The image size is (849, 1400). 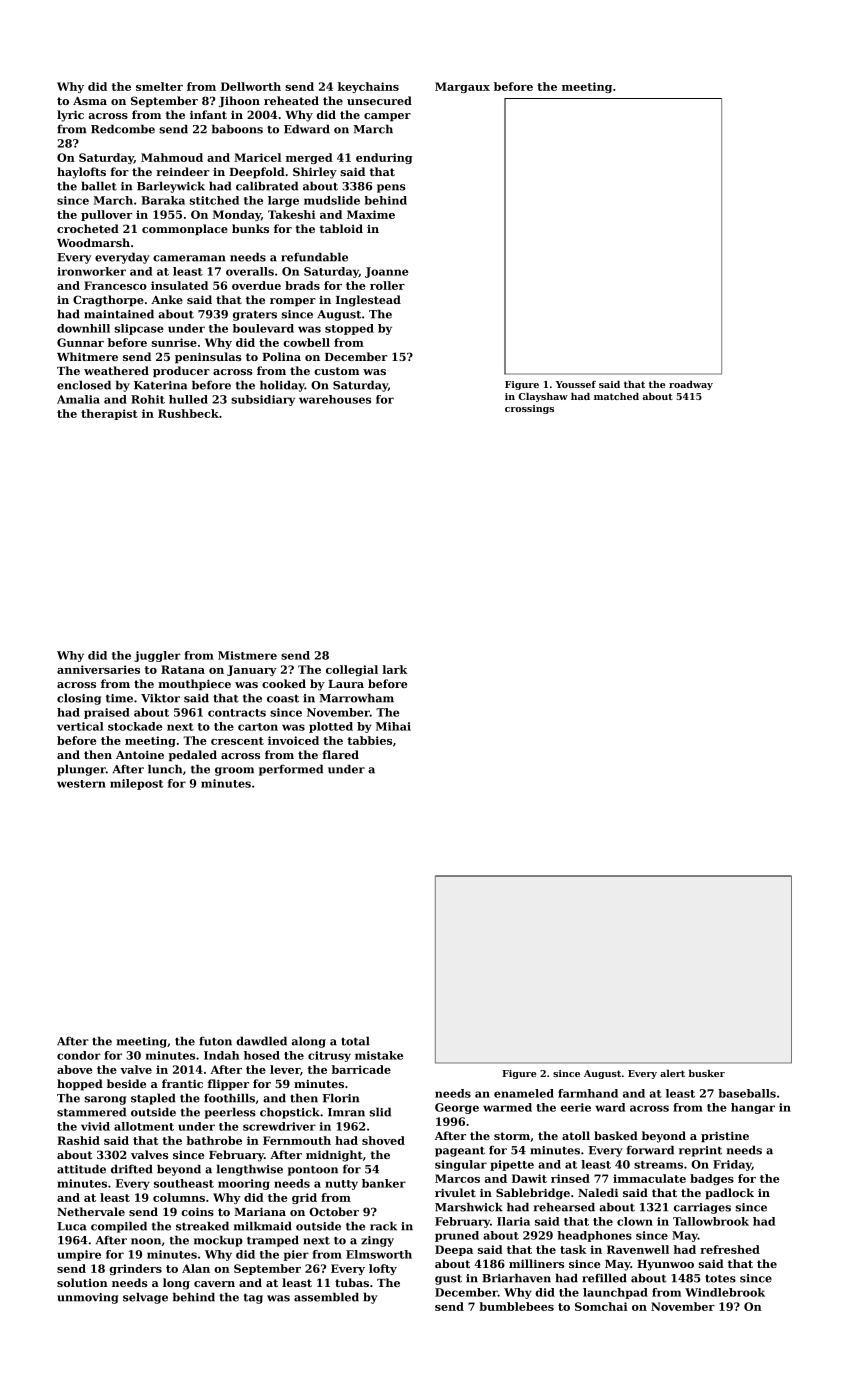 What do you see at coordinates (379, 100) in the screenshot?
I see `unsecured` at bounding box center [379, 100].
